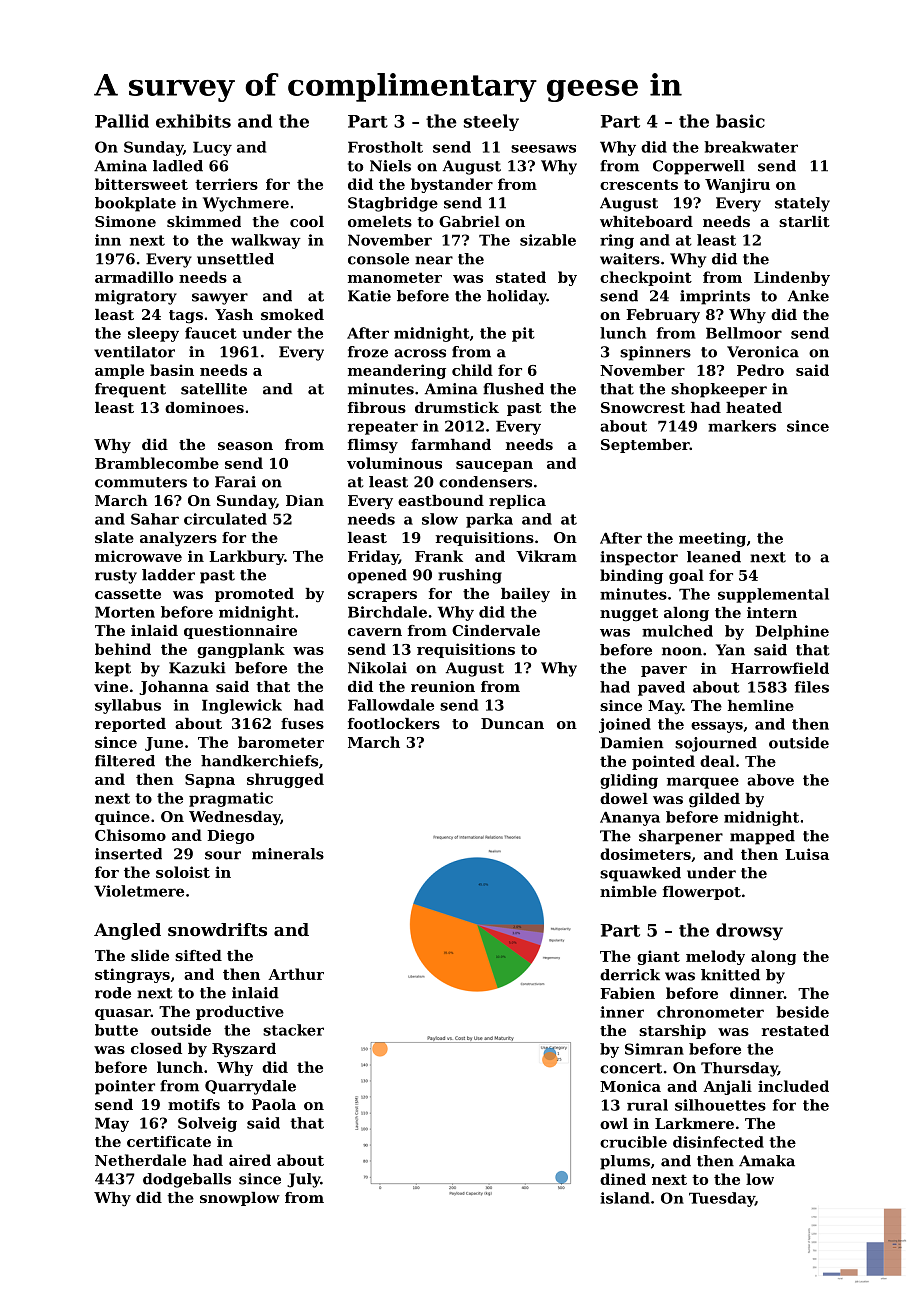 This page has height=1308, width=924. What do you see at coordinates (629, 781) in the page?
I see `gliding` at bounding box center [629, 781].
